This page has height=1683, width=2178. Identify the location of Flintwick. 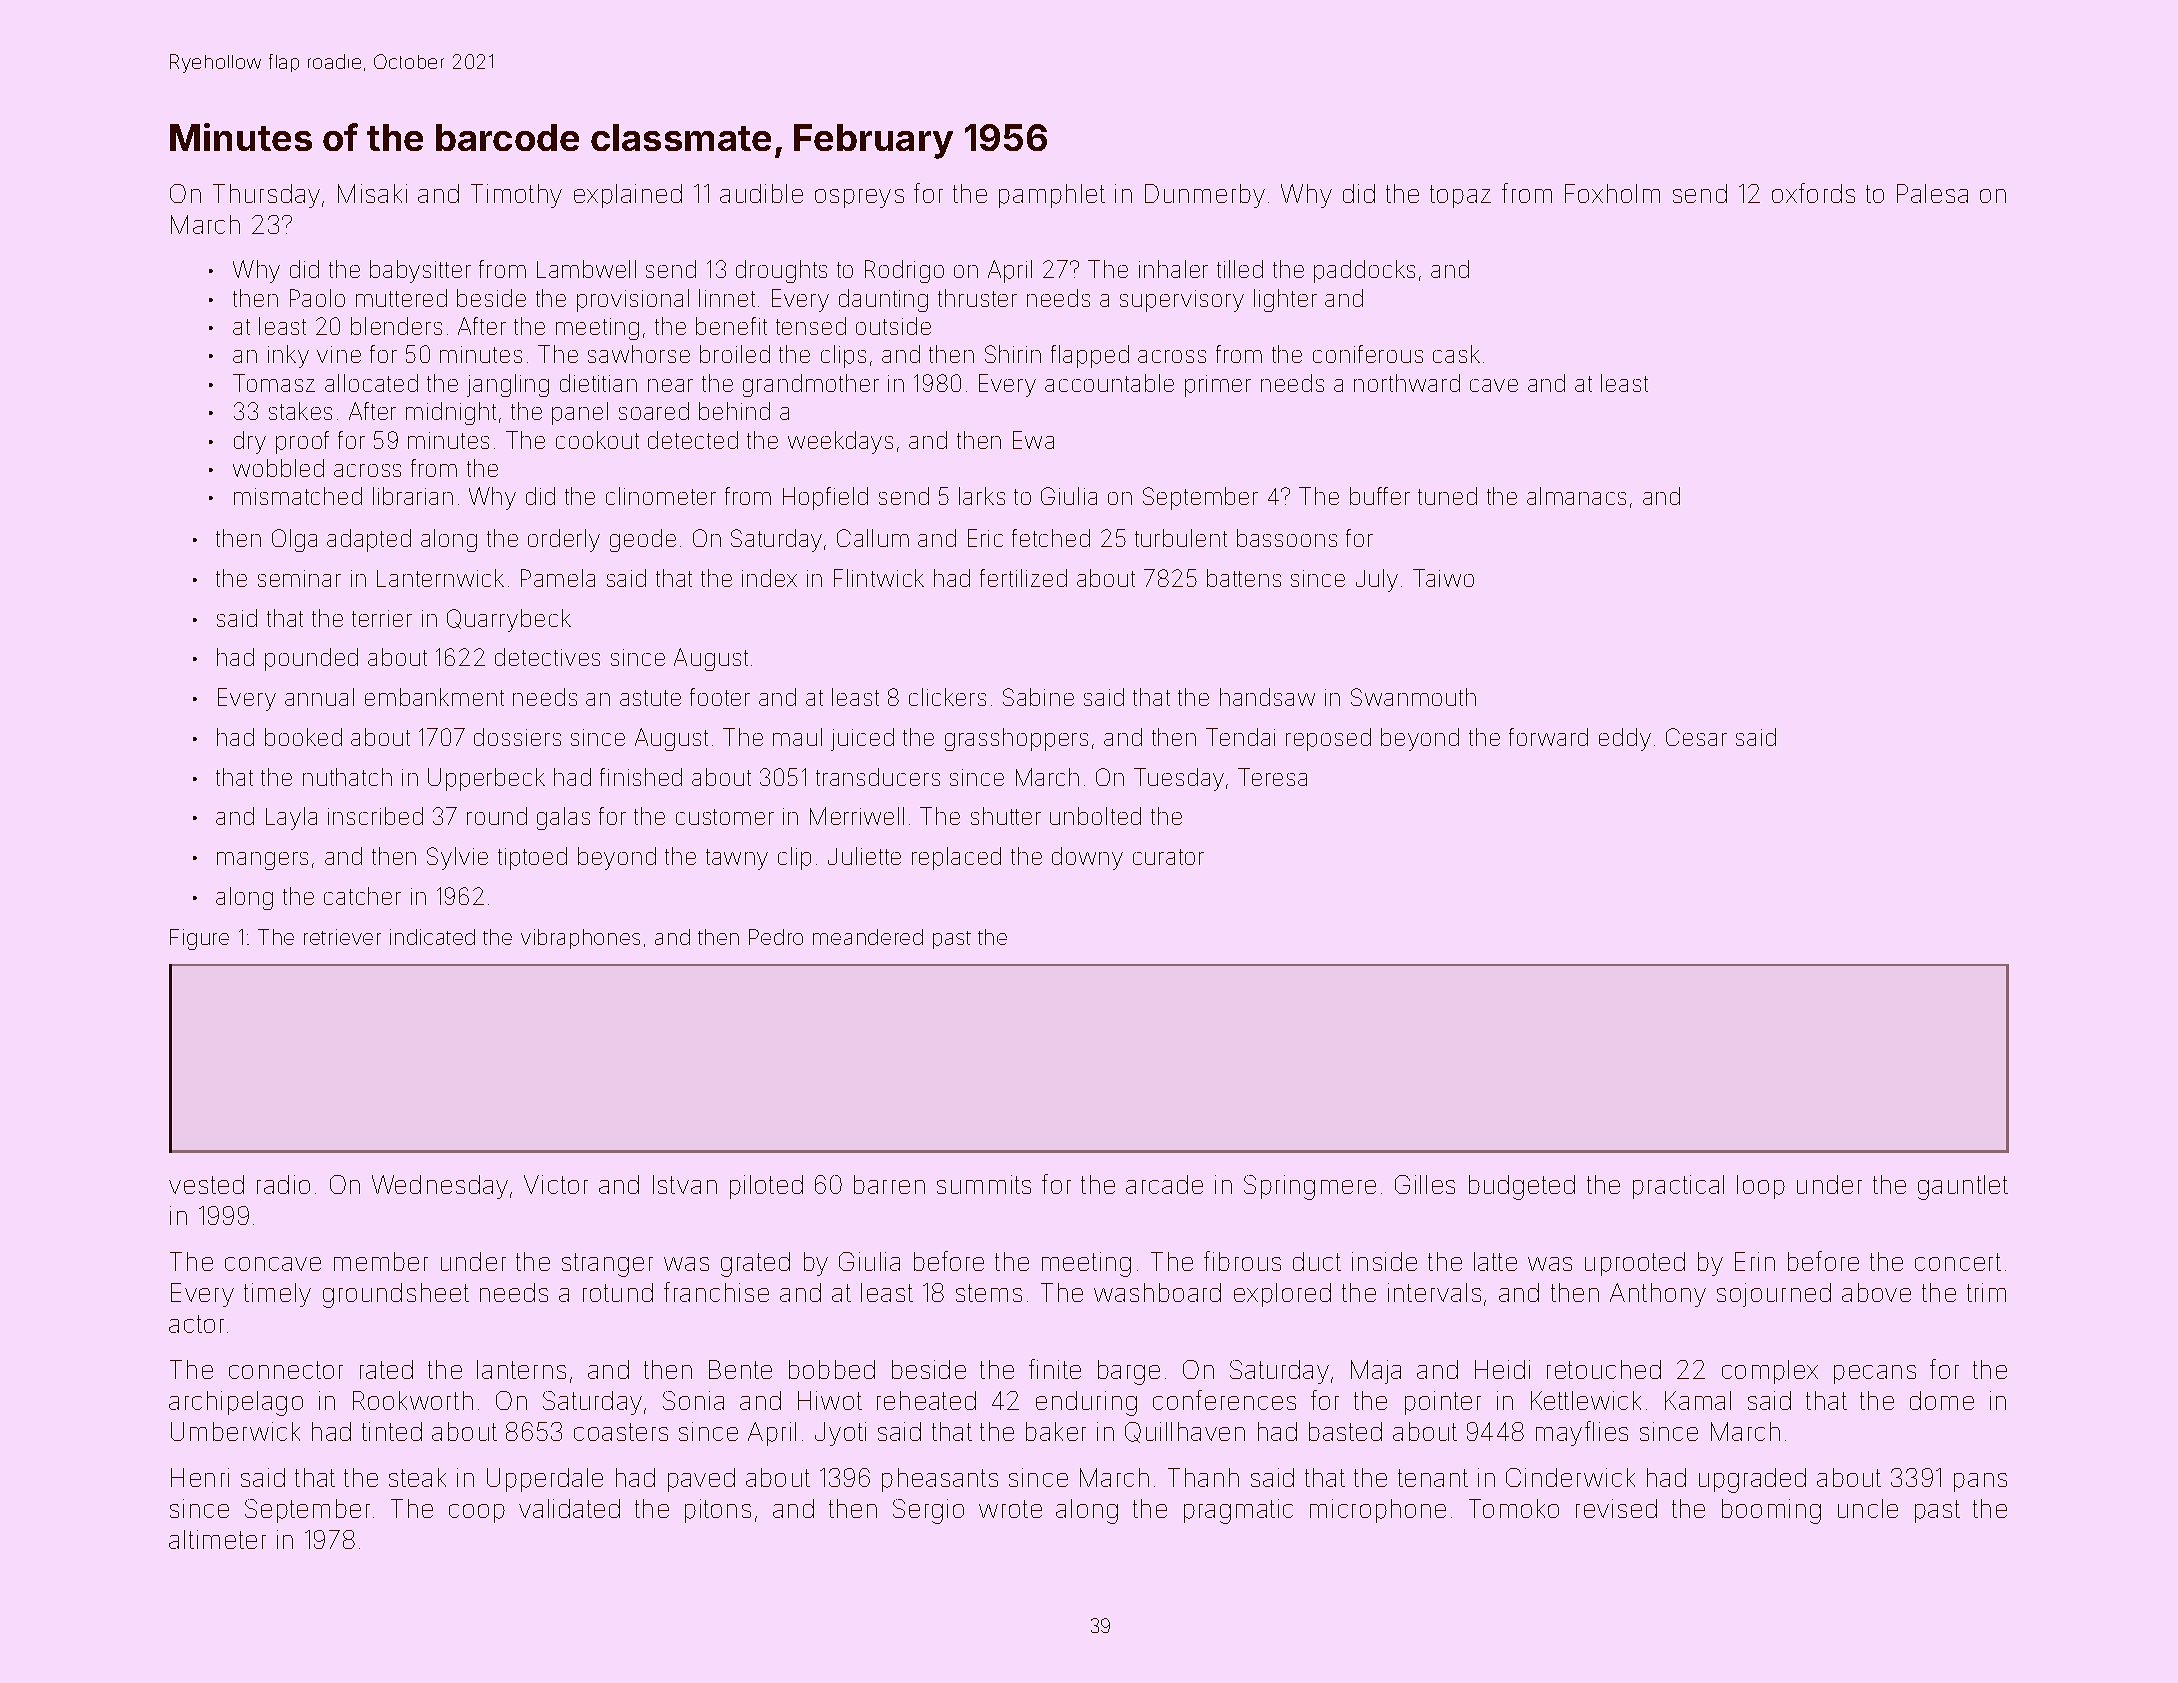
(879, 578).
